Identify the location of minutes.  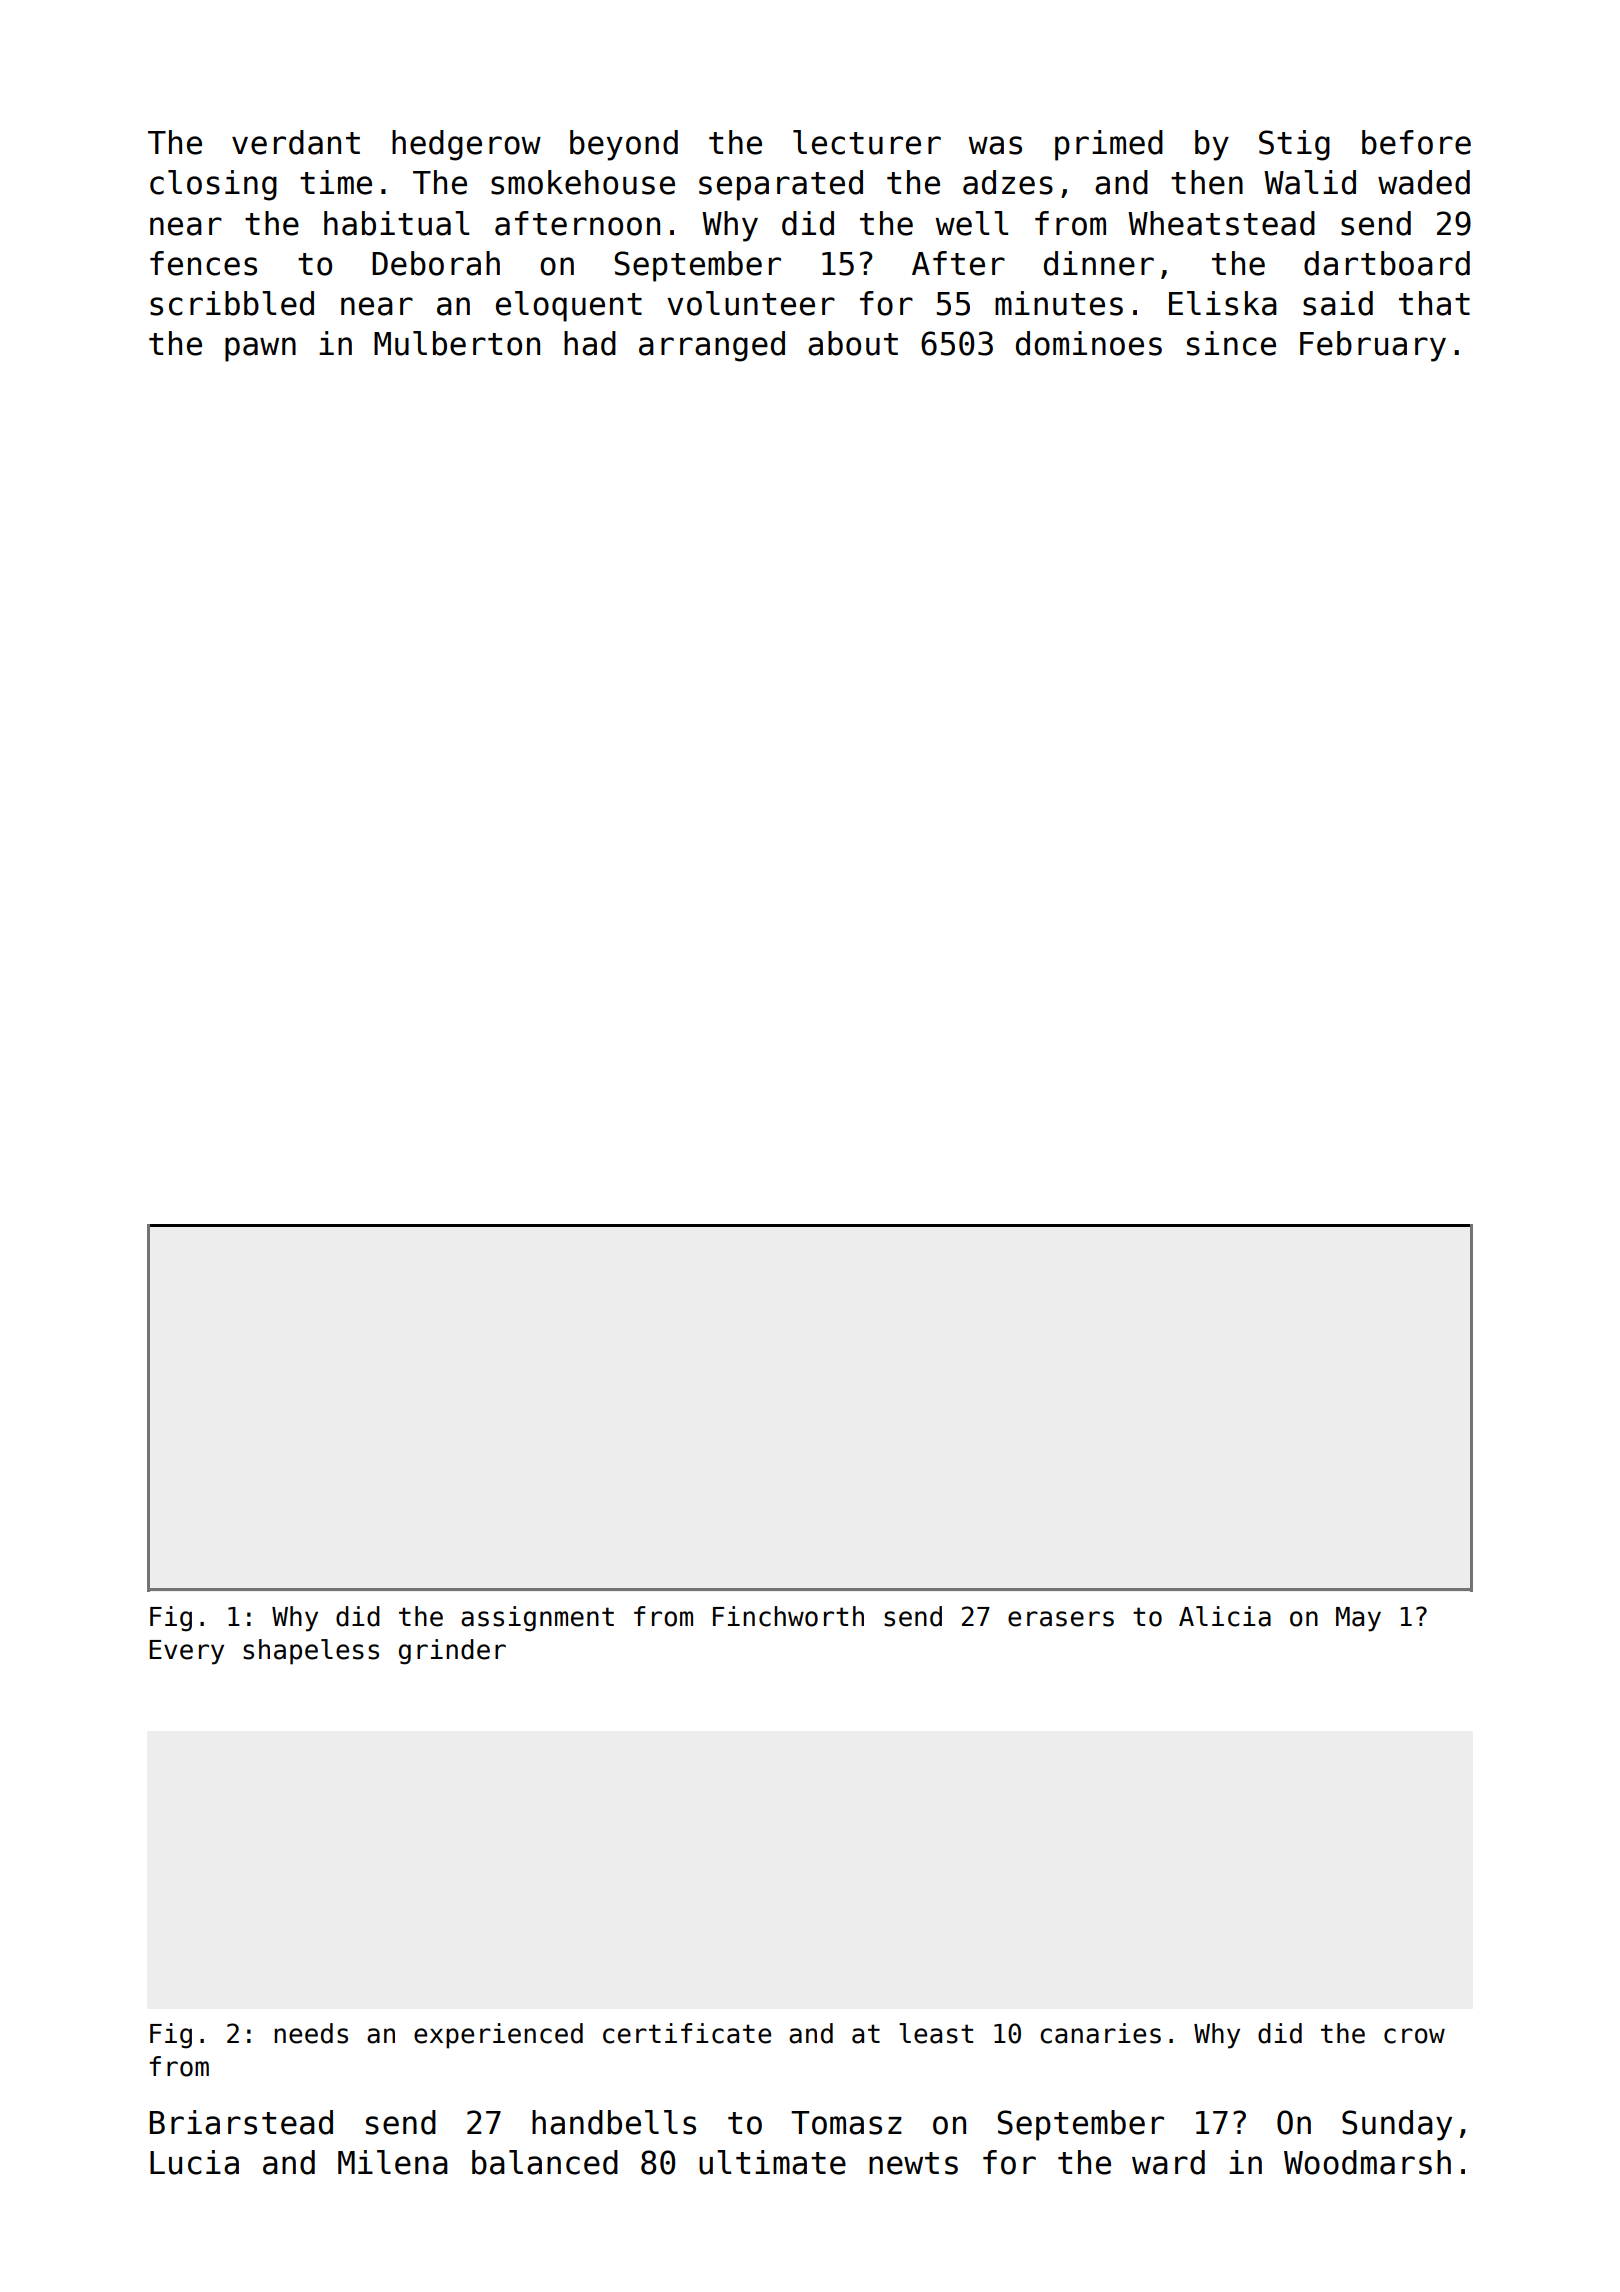
(1059, 303).
